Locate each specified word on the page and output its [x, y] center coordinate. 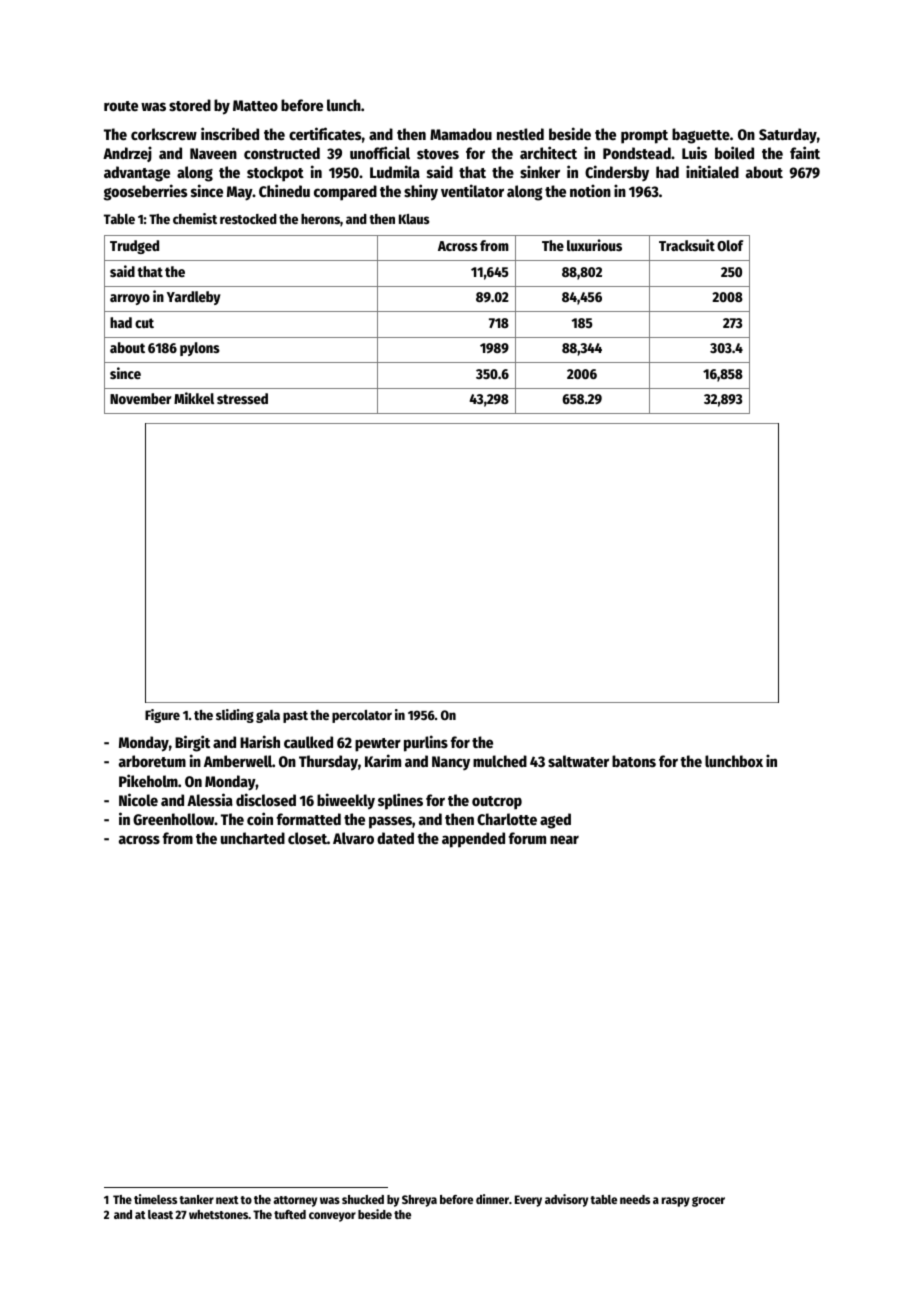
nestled [520, 134]
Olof [730, 245]
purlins [426, 743]
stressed [242, 398]
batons [634, 761]
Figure [162, 716]
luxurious [594, 245]
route [121, 106]
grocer [708, 1201]
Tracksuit [687, 245]
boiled [734, 152]
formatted [309, 819]
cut [144, 323]
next [227, 1200]
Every [528, 1201]
